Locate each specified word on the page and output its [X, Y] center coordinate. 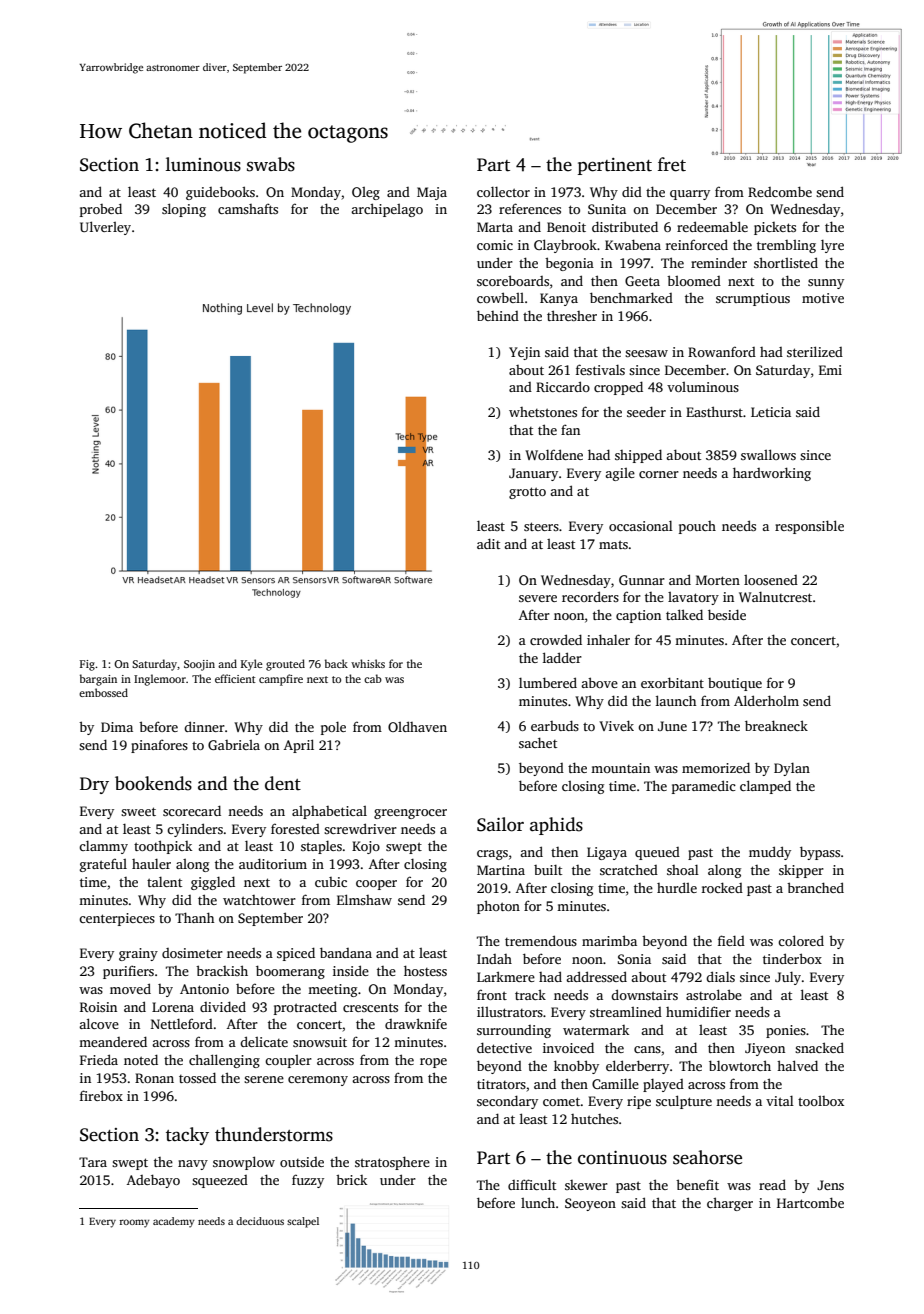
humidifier [698, 1011]
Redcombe [780, 191]
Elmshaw [364, 899]
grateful [103, 865]
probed [101, 210]
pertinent [615, 166]
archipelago [387, 210]
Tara [93, 1162]
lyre [832, 246]
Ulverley [105, 228]
